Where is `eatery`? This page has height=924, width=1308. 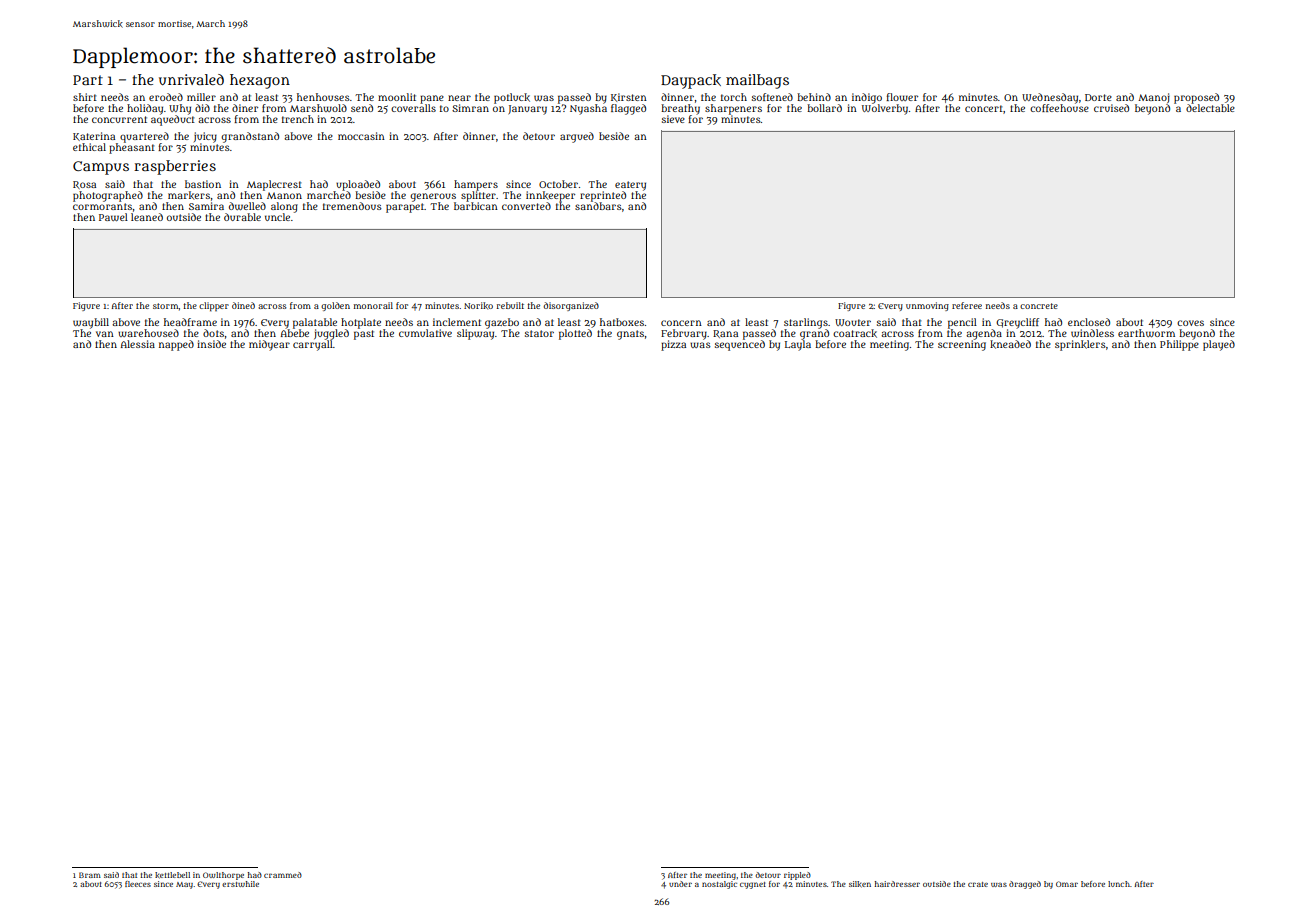
eatery is located at coordinates (630, 186).
